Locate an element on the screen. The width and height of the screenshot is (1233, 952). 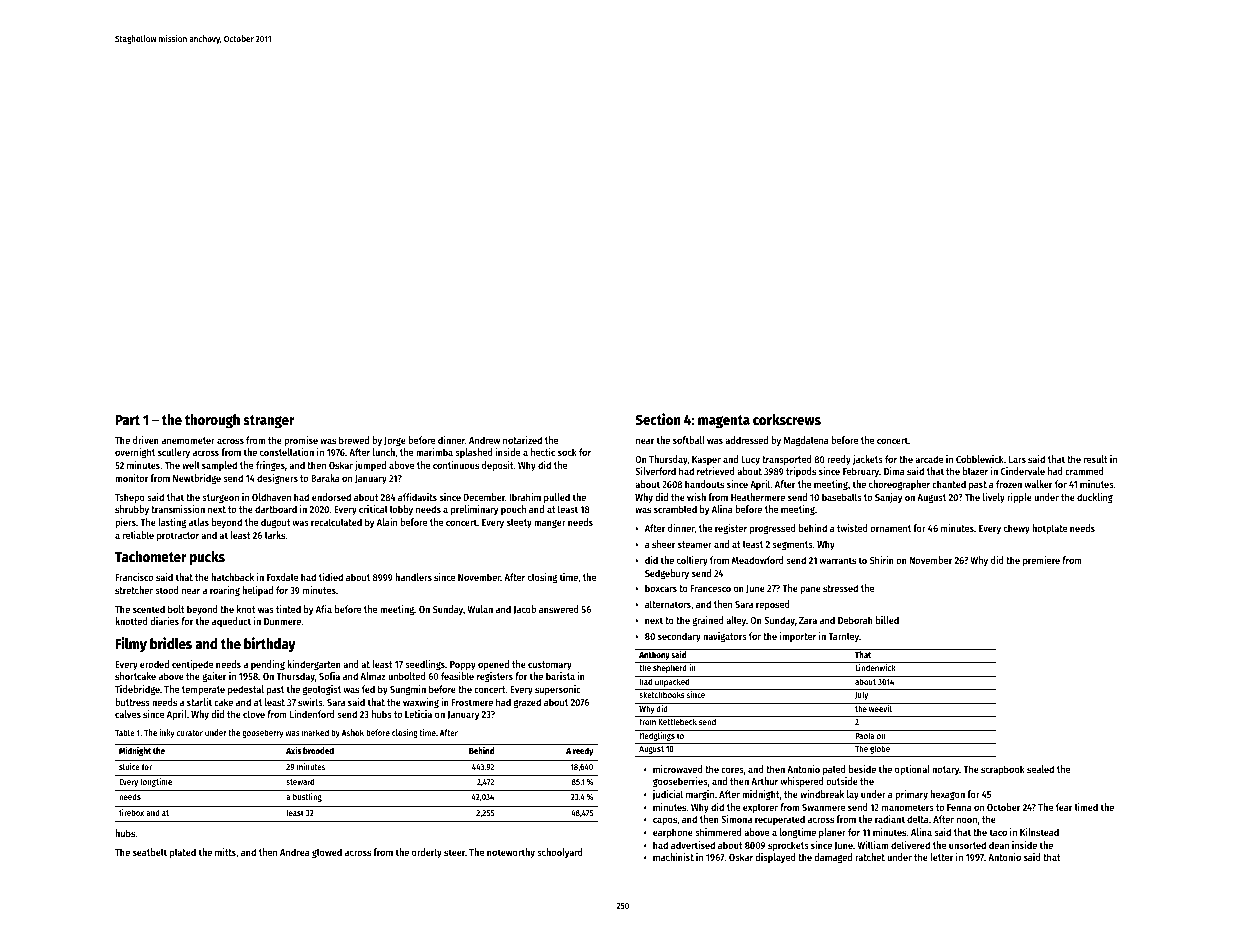
larks is located at coordinates (275, 535).
